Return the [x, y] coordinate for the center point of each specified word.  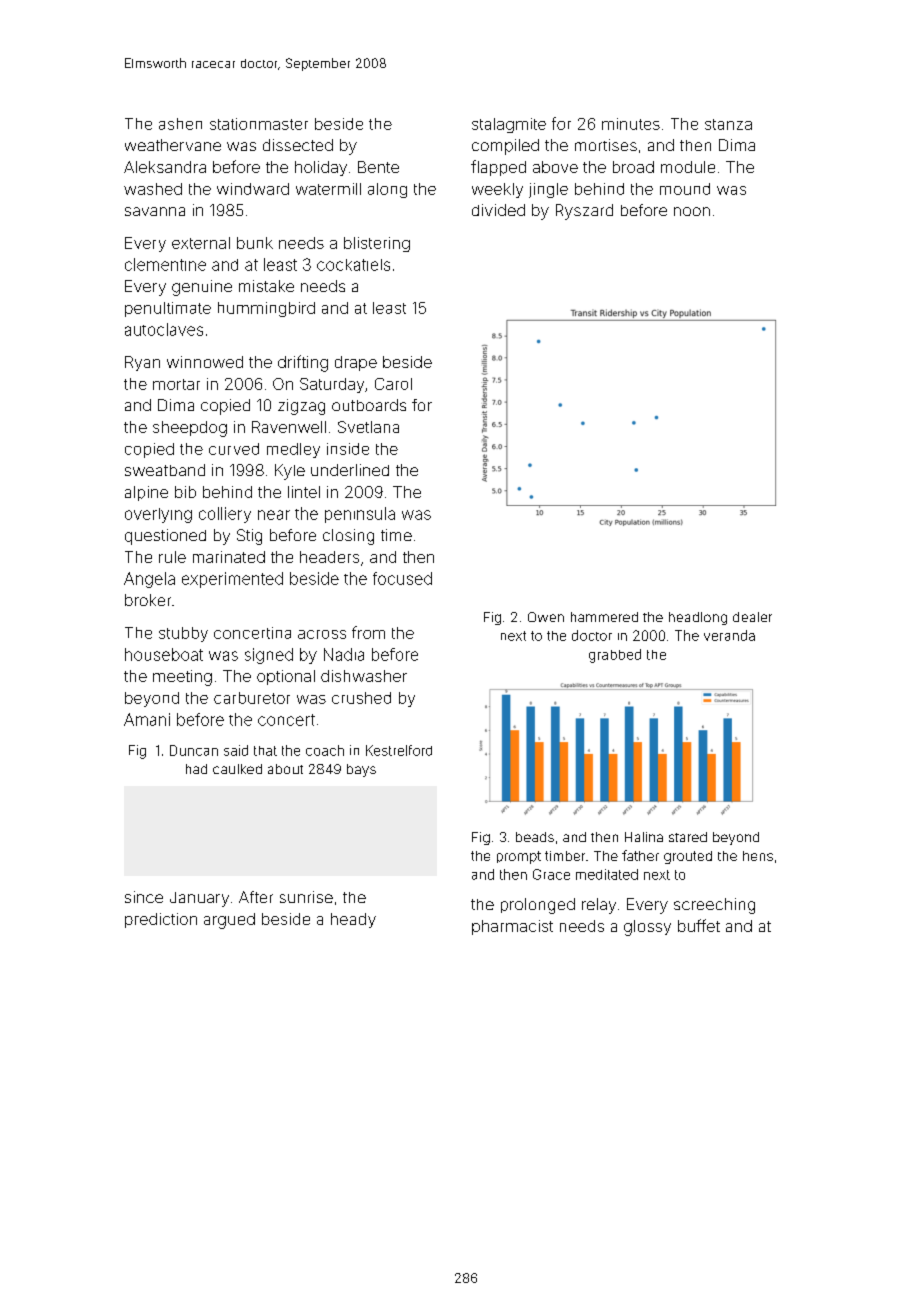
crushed [361, 698]
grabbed [615, 656]
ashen [180, 124]
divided [498, 210]
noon [692, 211]
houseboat [164, 654]
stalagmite [509, 125]
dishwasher [364, 676]
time [396, 535]
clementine [165, 264]
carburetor [252, 698]
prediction [161, 920]
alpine [146, 493]
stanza [728, 124]
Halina [644, 837]
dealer [752, 617]
